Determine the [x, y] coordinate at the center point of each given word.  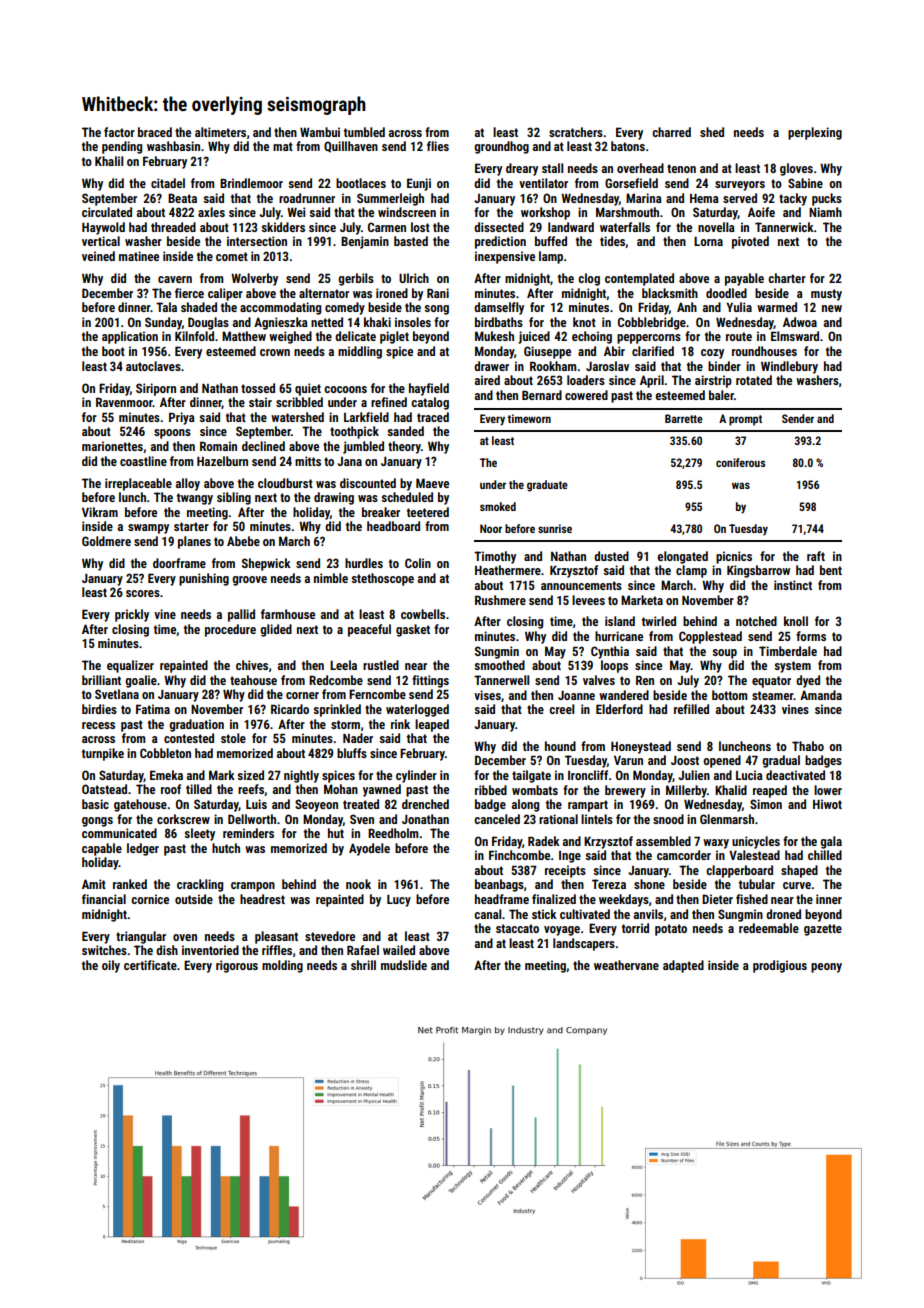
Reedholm [393, 833]
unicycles [756, 842]
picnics [734, 557]
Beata [182, 198]
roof [171, 789]
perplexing [815, 133]
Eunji [419, 184]
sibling [234, 498]
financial [104, 899]
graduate [547, 486]
